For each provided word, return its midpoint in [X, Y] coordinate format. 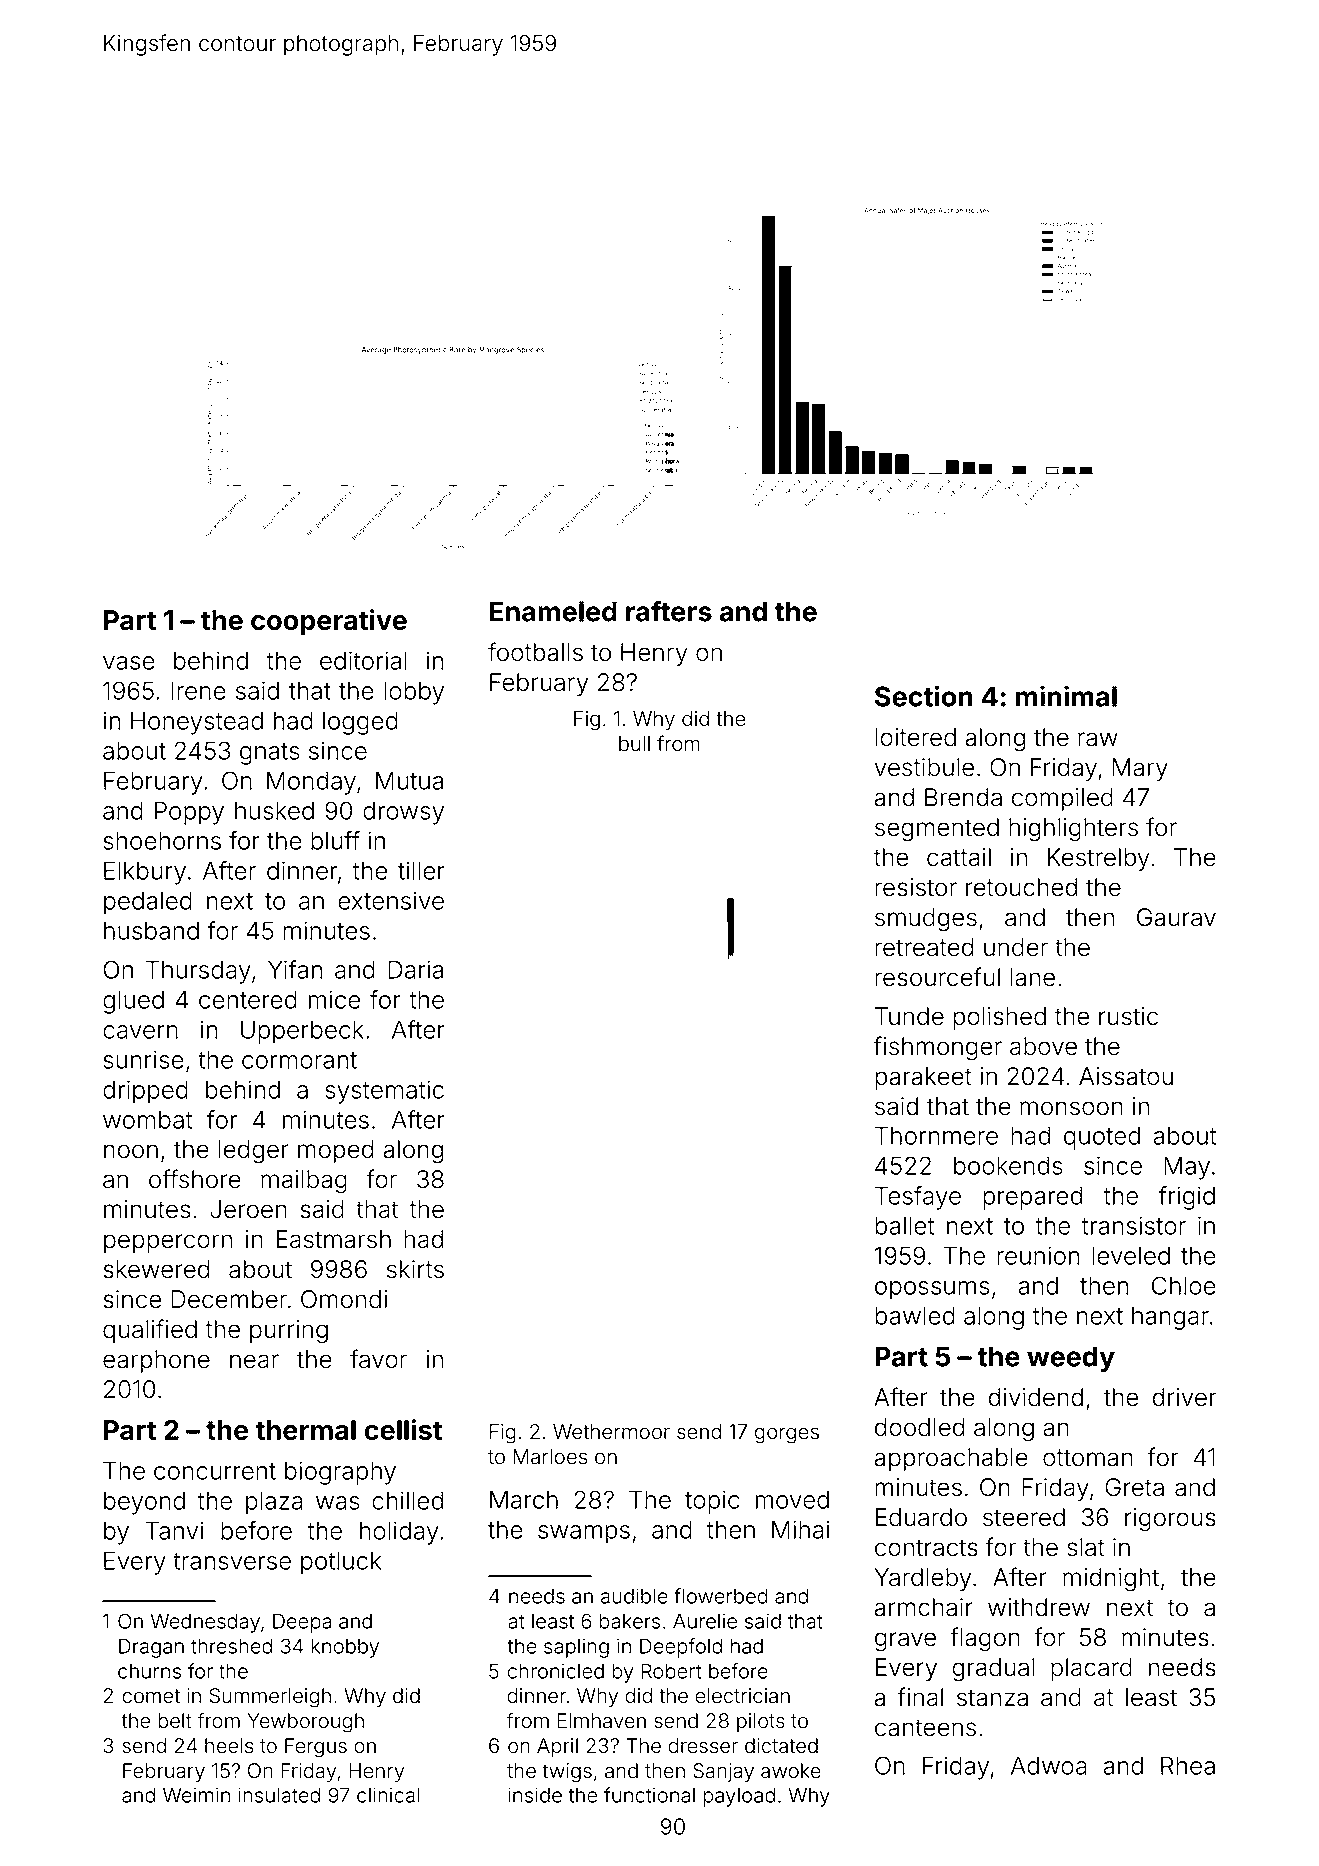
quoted [1102, 1138]
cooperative [329, 622]
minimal [1066, 696]
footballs [535, 652]
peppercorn [168, 1243]
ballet [904, 1225]
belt [175, 1721]
